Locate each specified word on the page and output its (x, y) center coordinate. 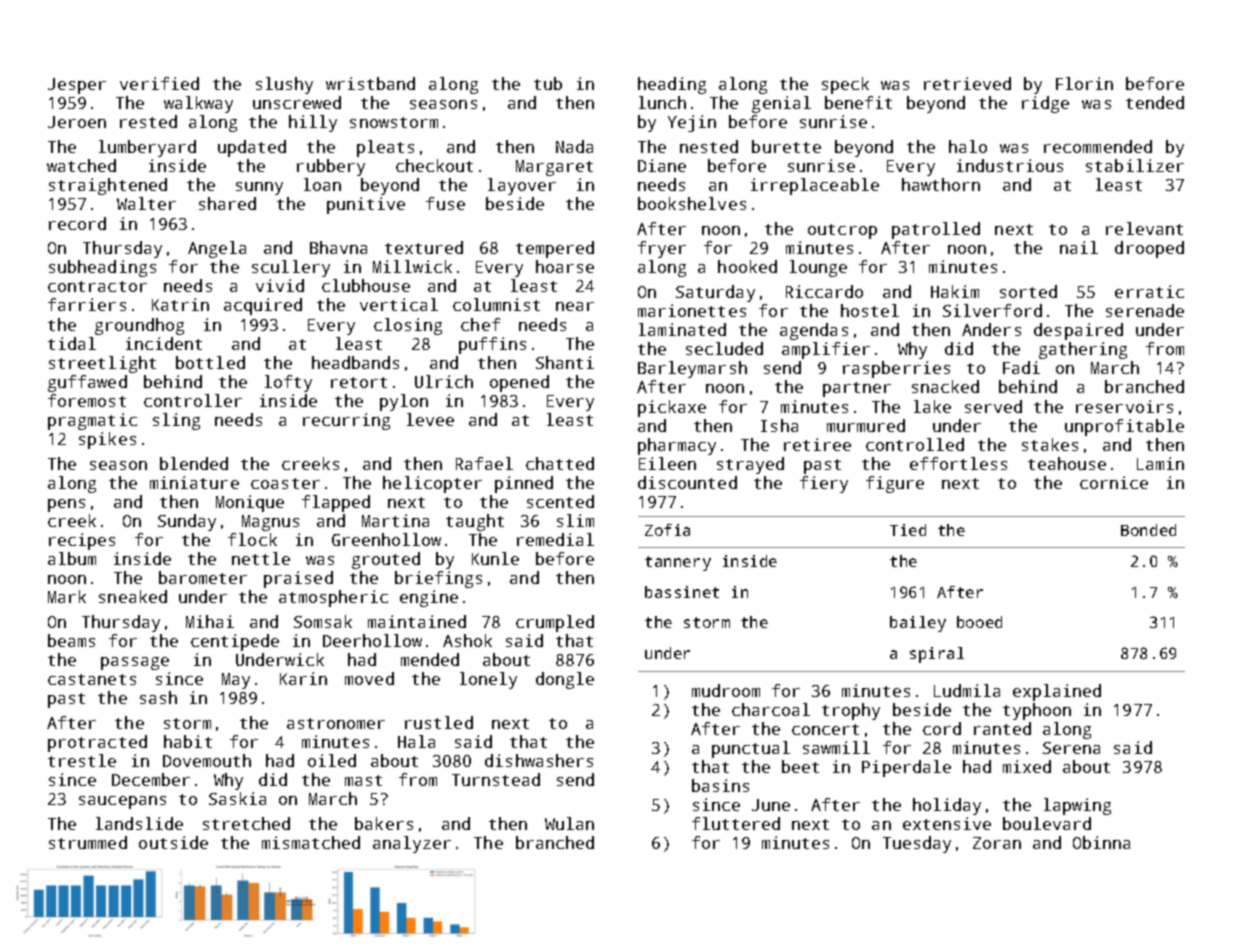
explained (1057, 692)
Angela (217, 249)
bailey (918, 624)
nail (1079, 247)
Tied (908, 530)
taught (475, 522)
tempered (555, 249)
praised (298, 579)
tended (1155, 102)
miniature (194, 482)
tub (548, 83)
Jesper (77, 86)
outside (173, 842)
